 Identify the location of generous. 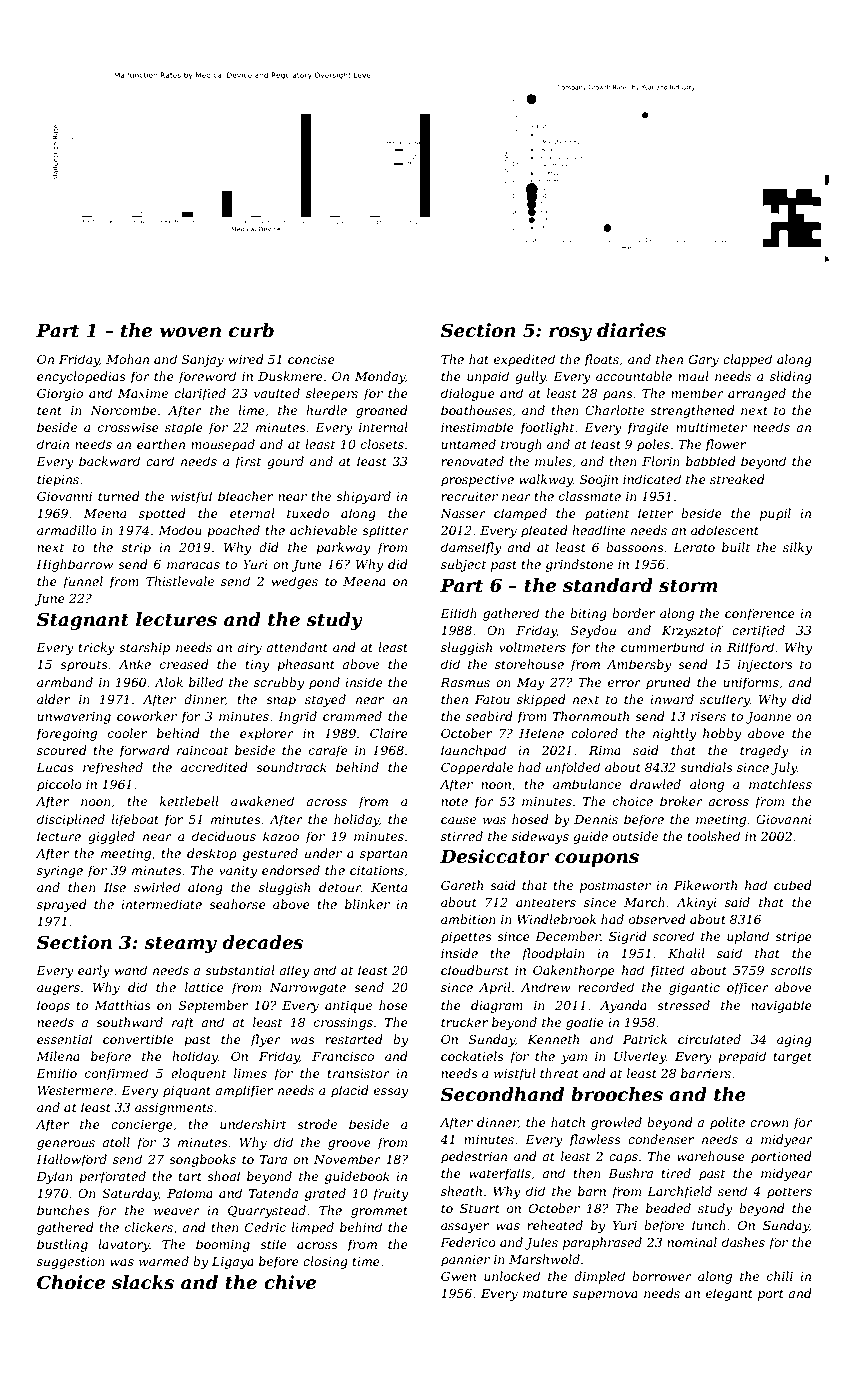
(66, 1145).
